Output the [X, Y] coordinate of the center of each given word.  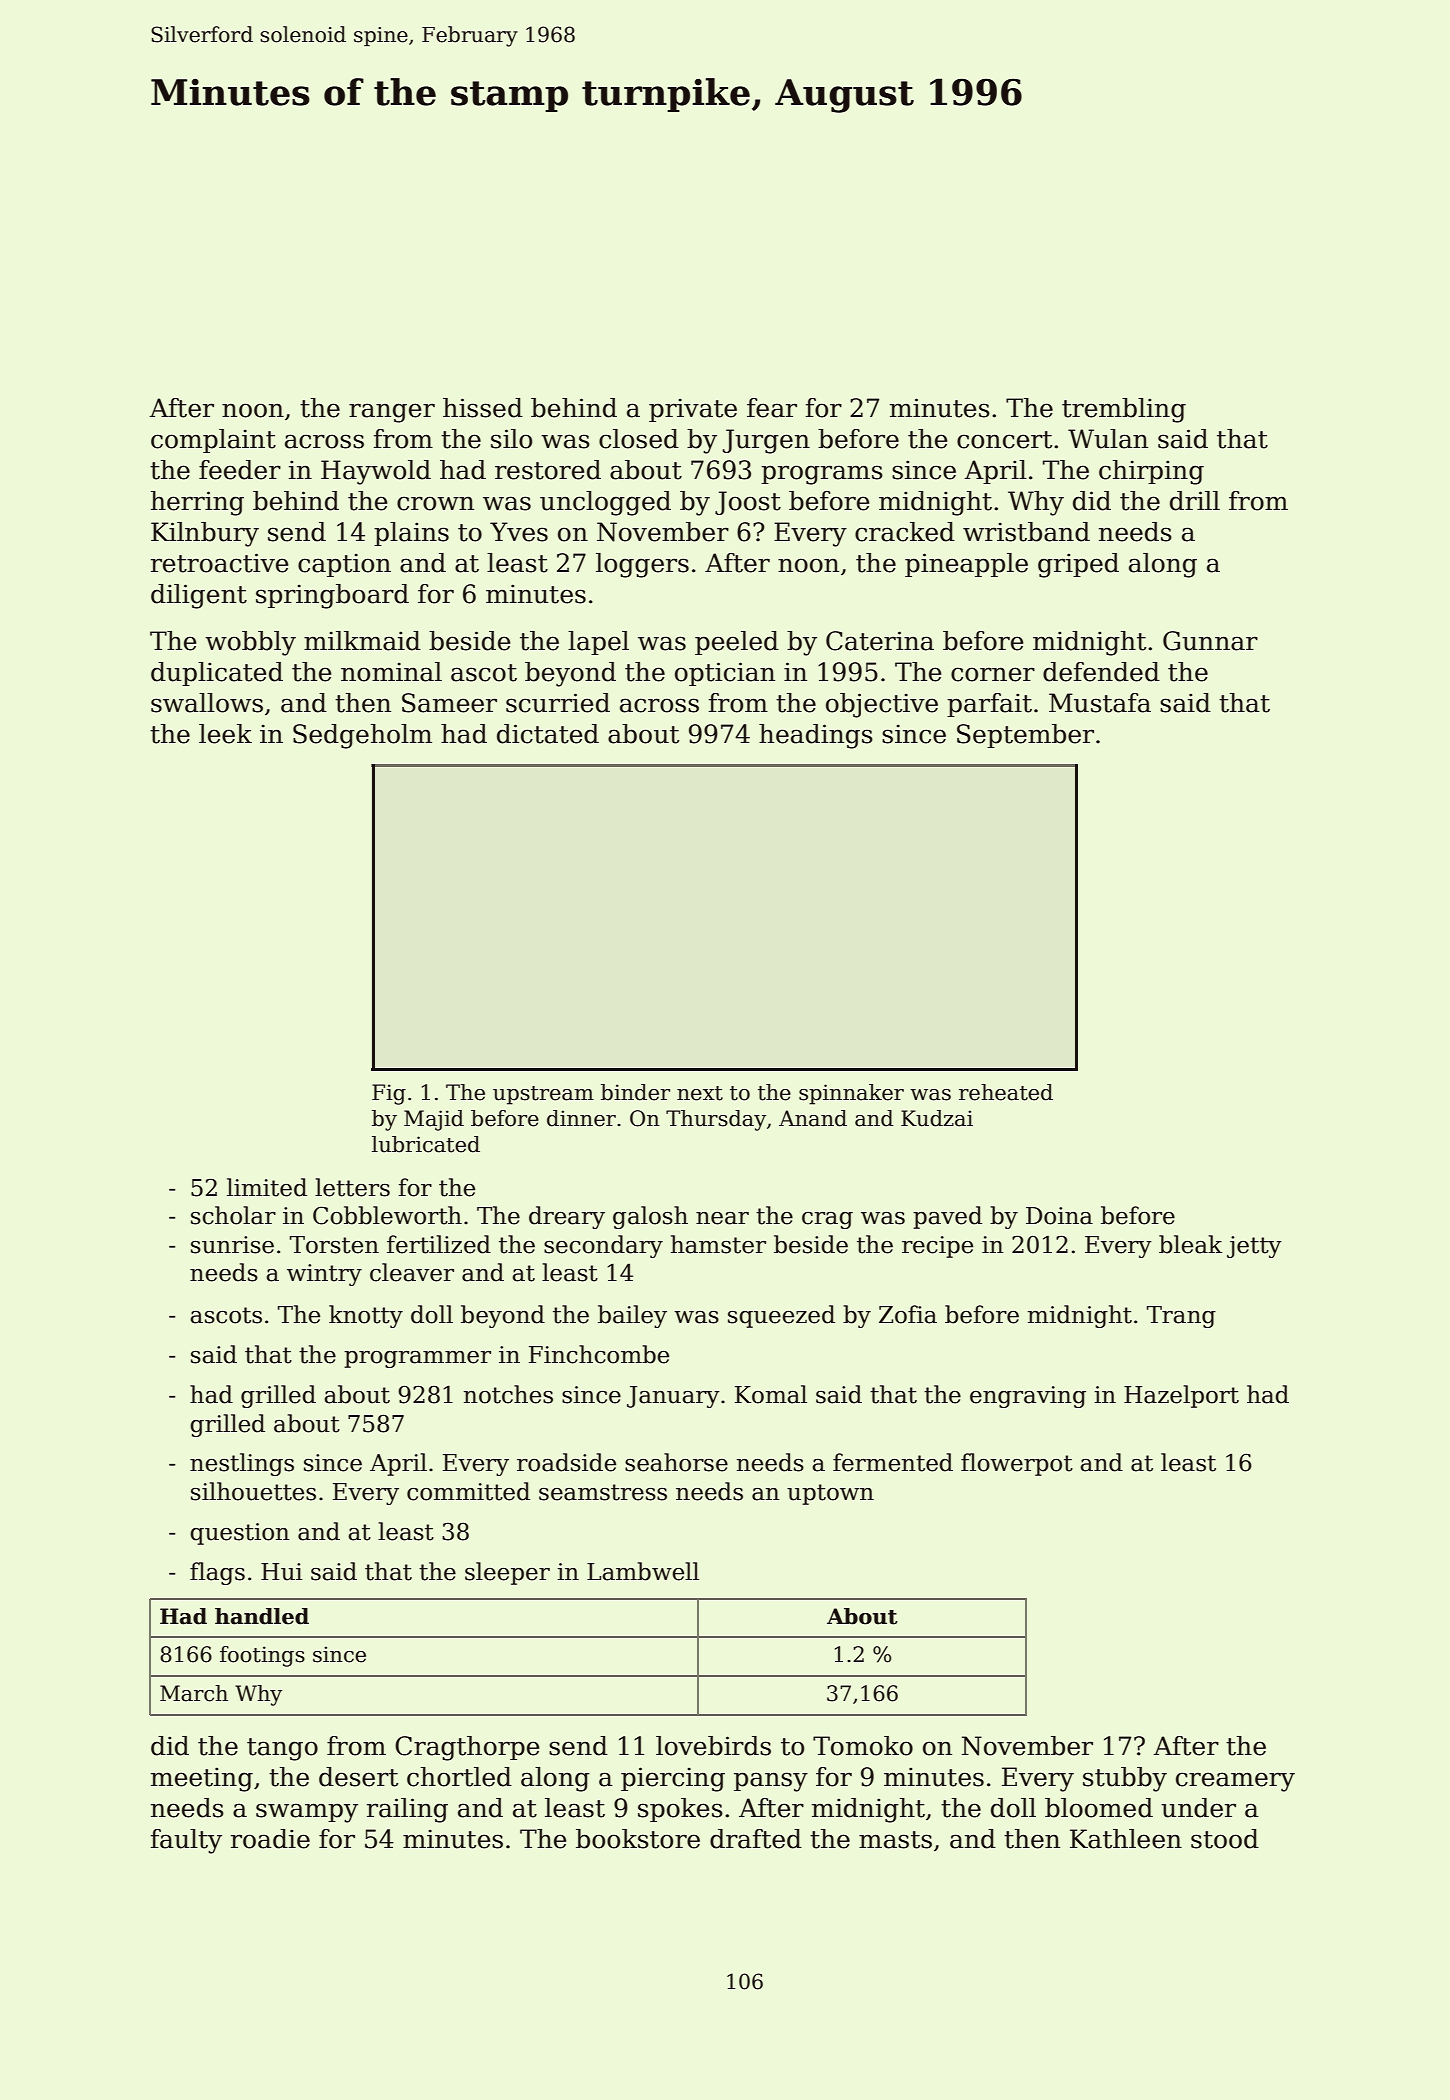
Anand [813, 1118]
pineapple [966, 565]
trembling [1124, 410]
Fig [389, 1094]
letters [352, 1187]
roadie [270, 1839]
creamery [1235, 1782]
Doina [1059, 1216]
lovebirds [713, 1746]
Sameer [449, 703]
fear [772, 408]
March [194, 1693]
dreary [567, 1217]
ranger [392, 413]
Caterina [880, 641]
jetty [1254, 1247]
